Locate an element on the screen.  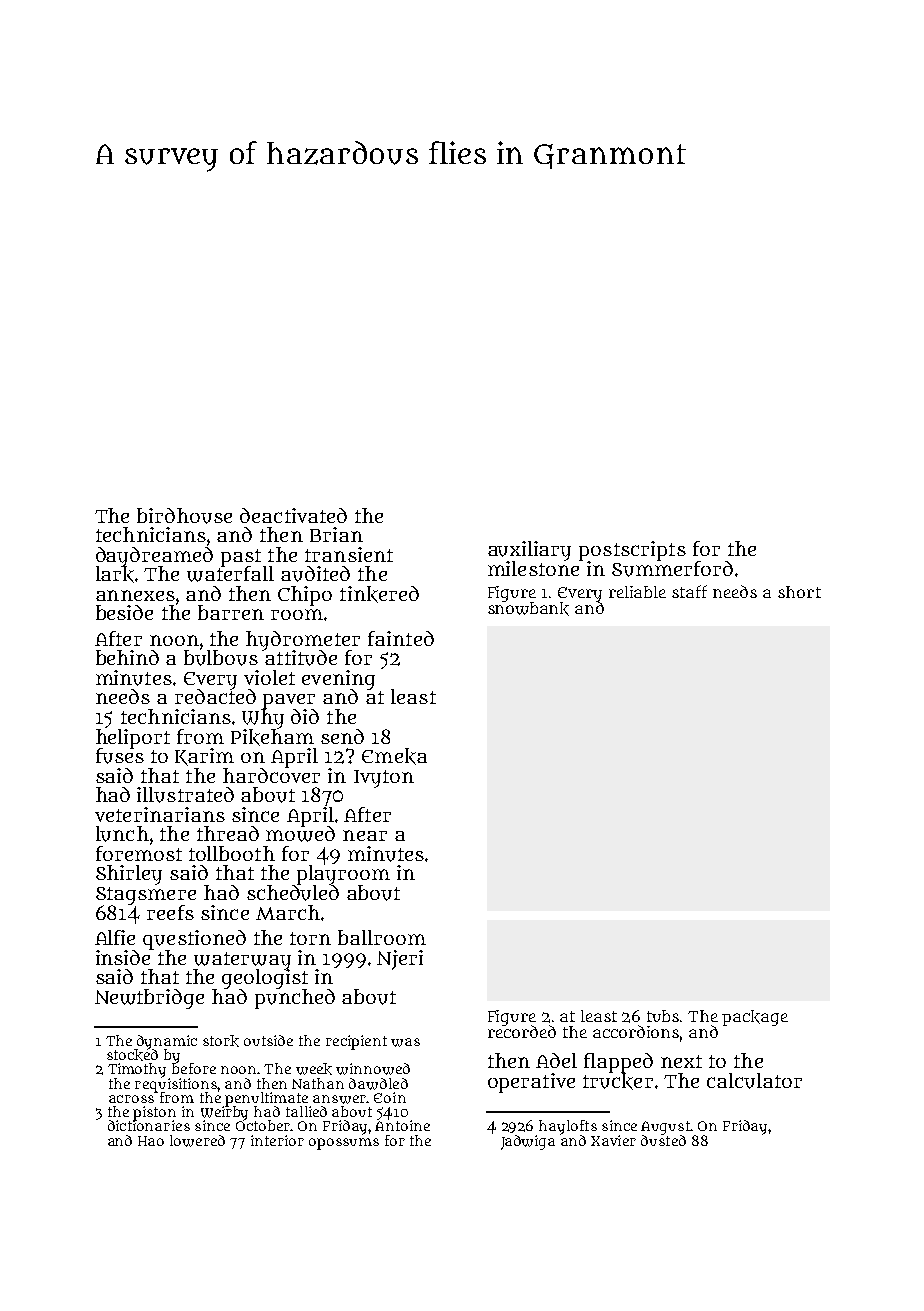
staff is located at coordinates (689, 591).
